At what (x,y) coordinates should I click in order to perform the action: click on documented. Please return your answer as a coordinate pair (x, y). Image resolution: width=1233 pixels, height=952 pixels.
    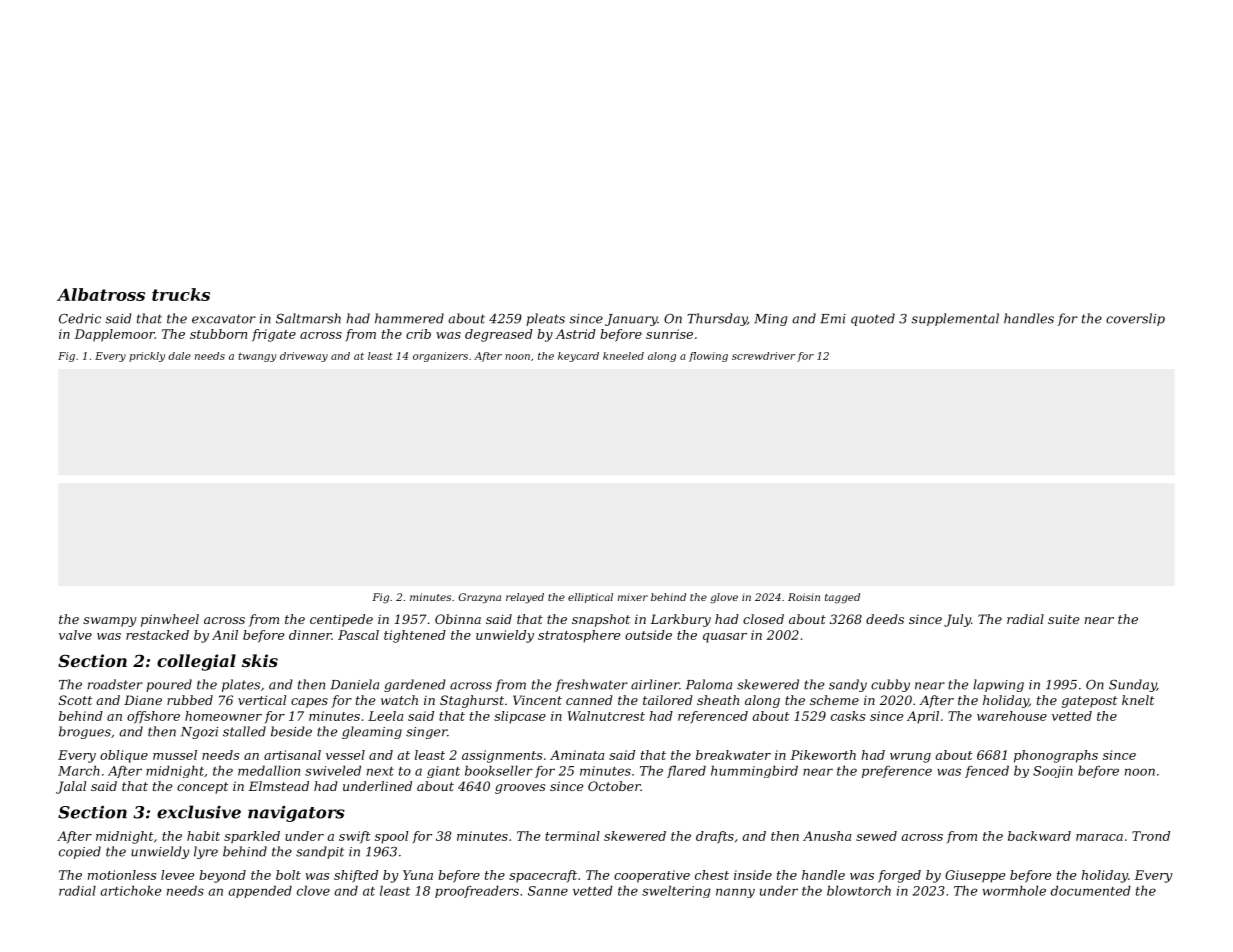
    Looking at the image, I should click on (1091, 890).
